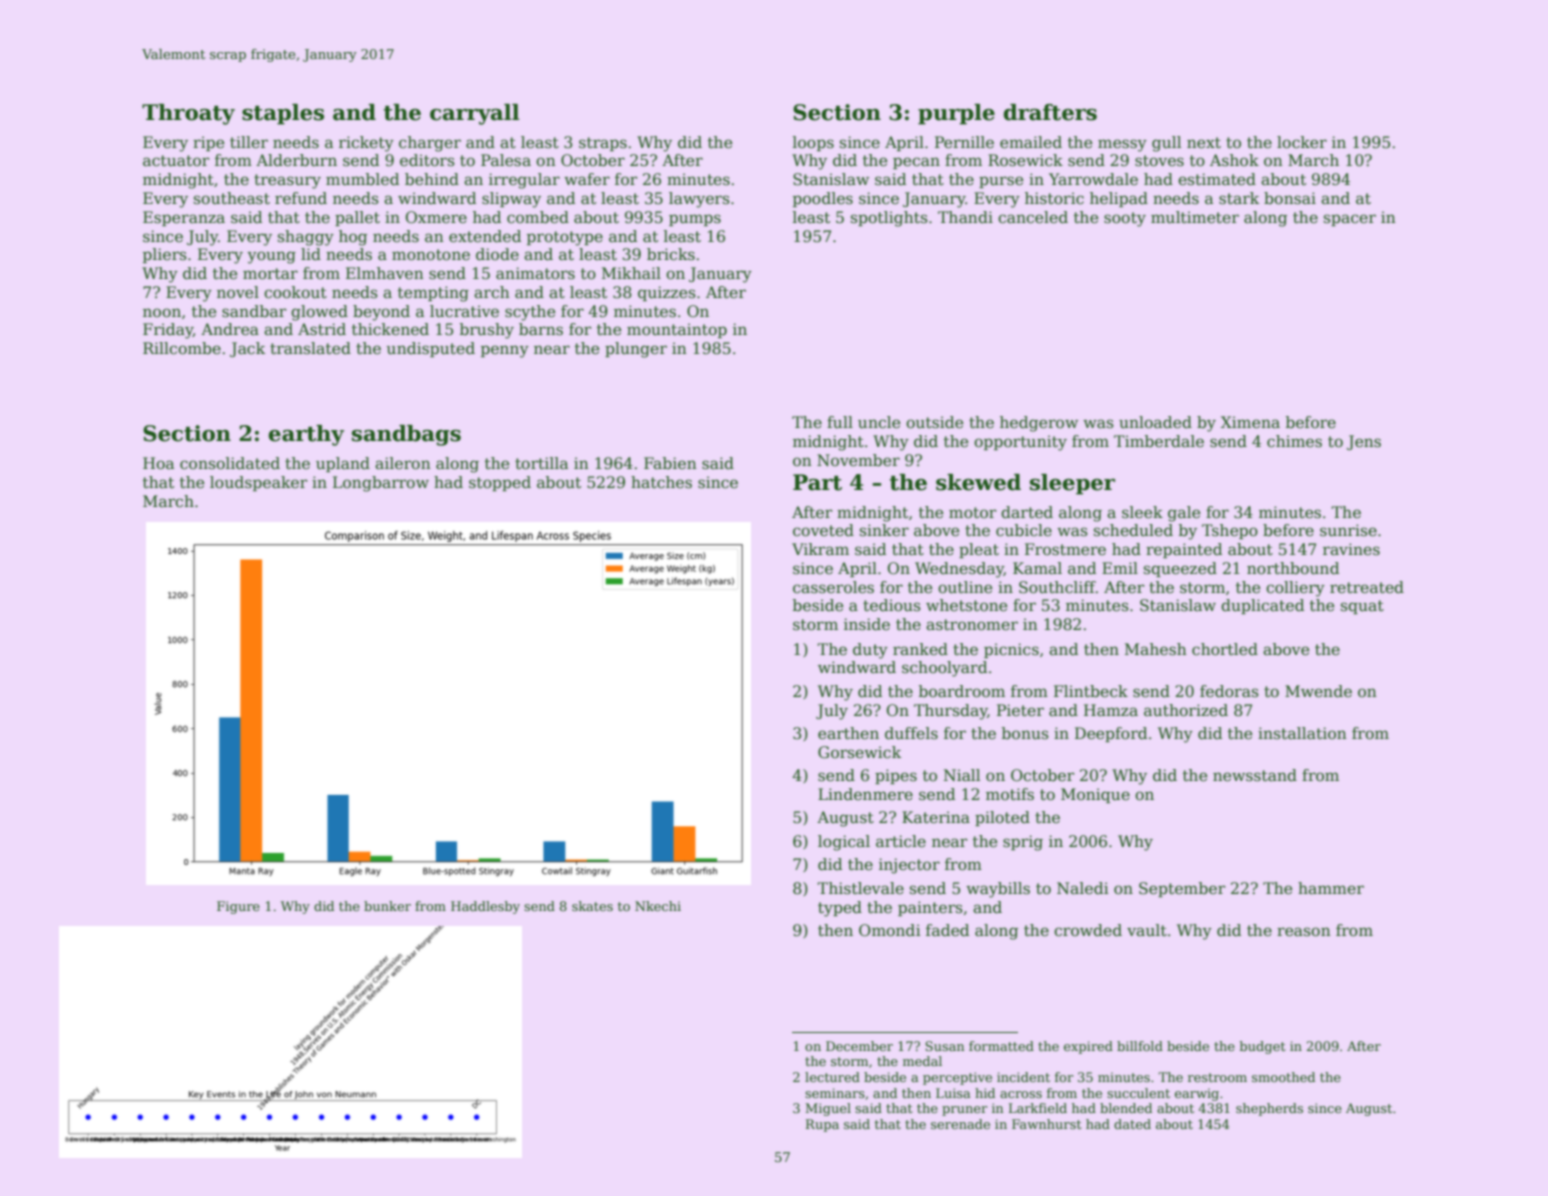 The image size is (1548, 1196). Describe the element at coordinates (258, 483) in the page. I see `loudspeaker` at that location.
